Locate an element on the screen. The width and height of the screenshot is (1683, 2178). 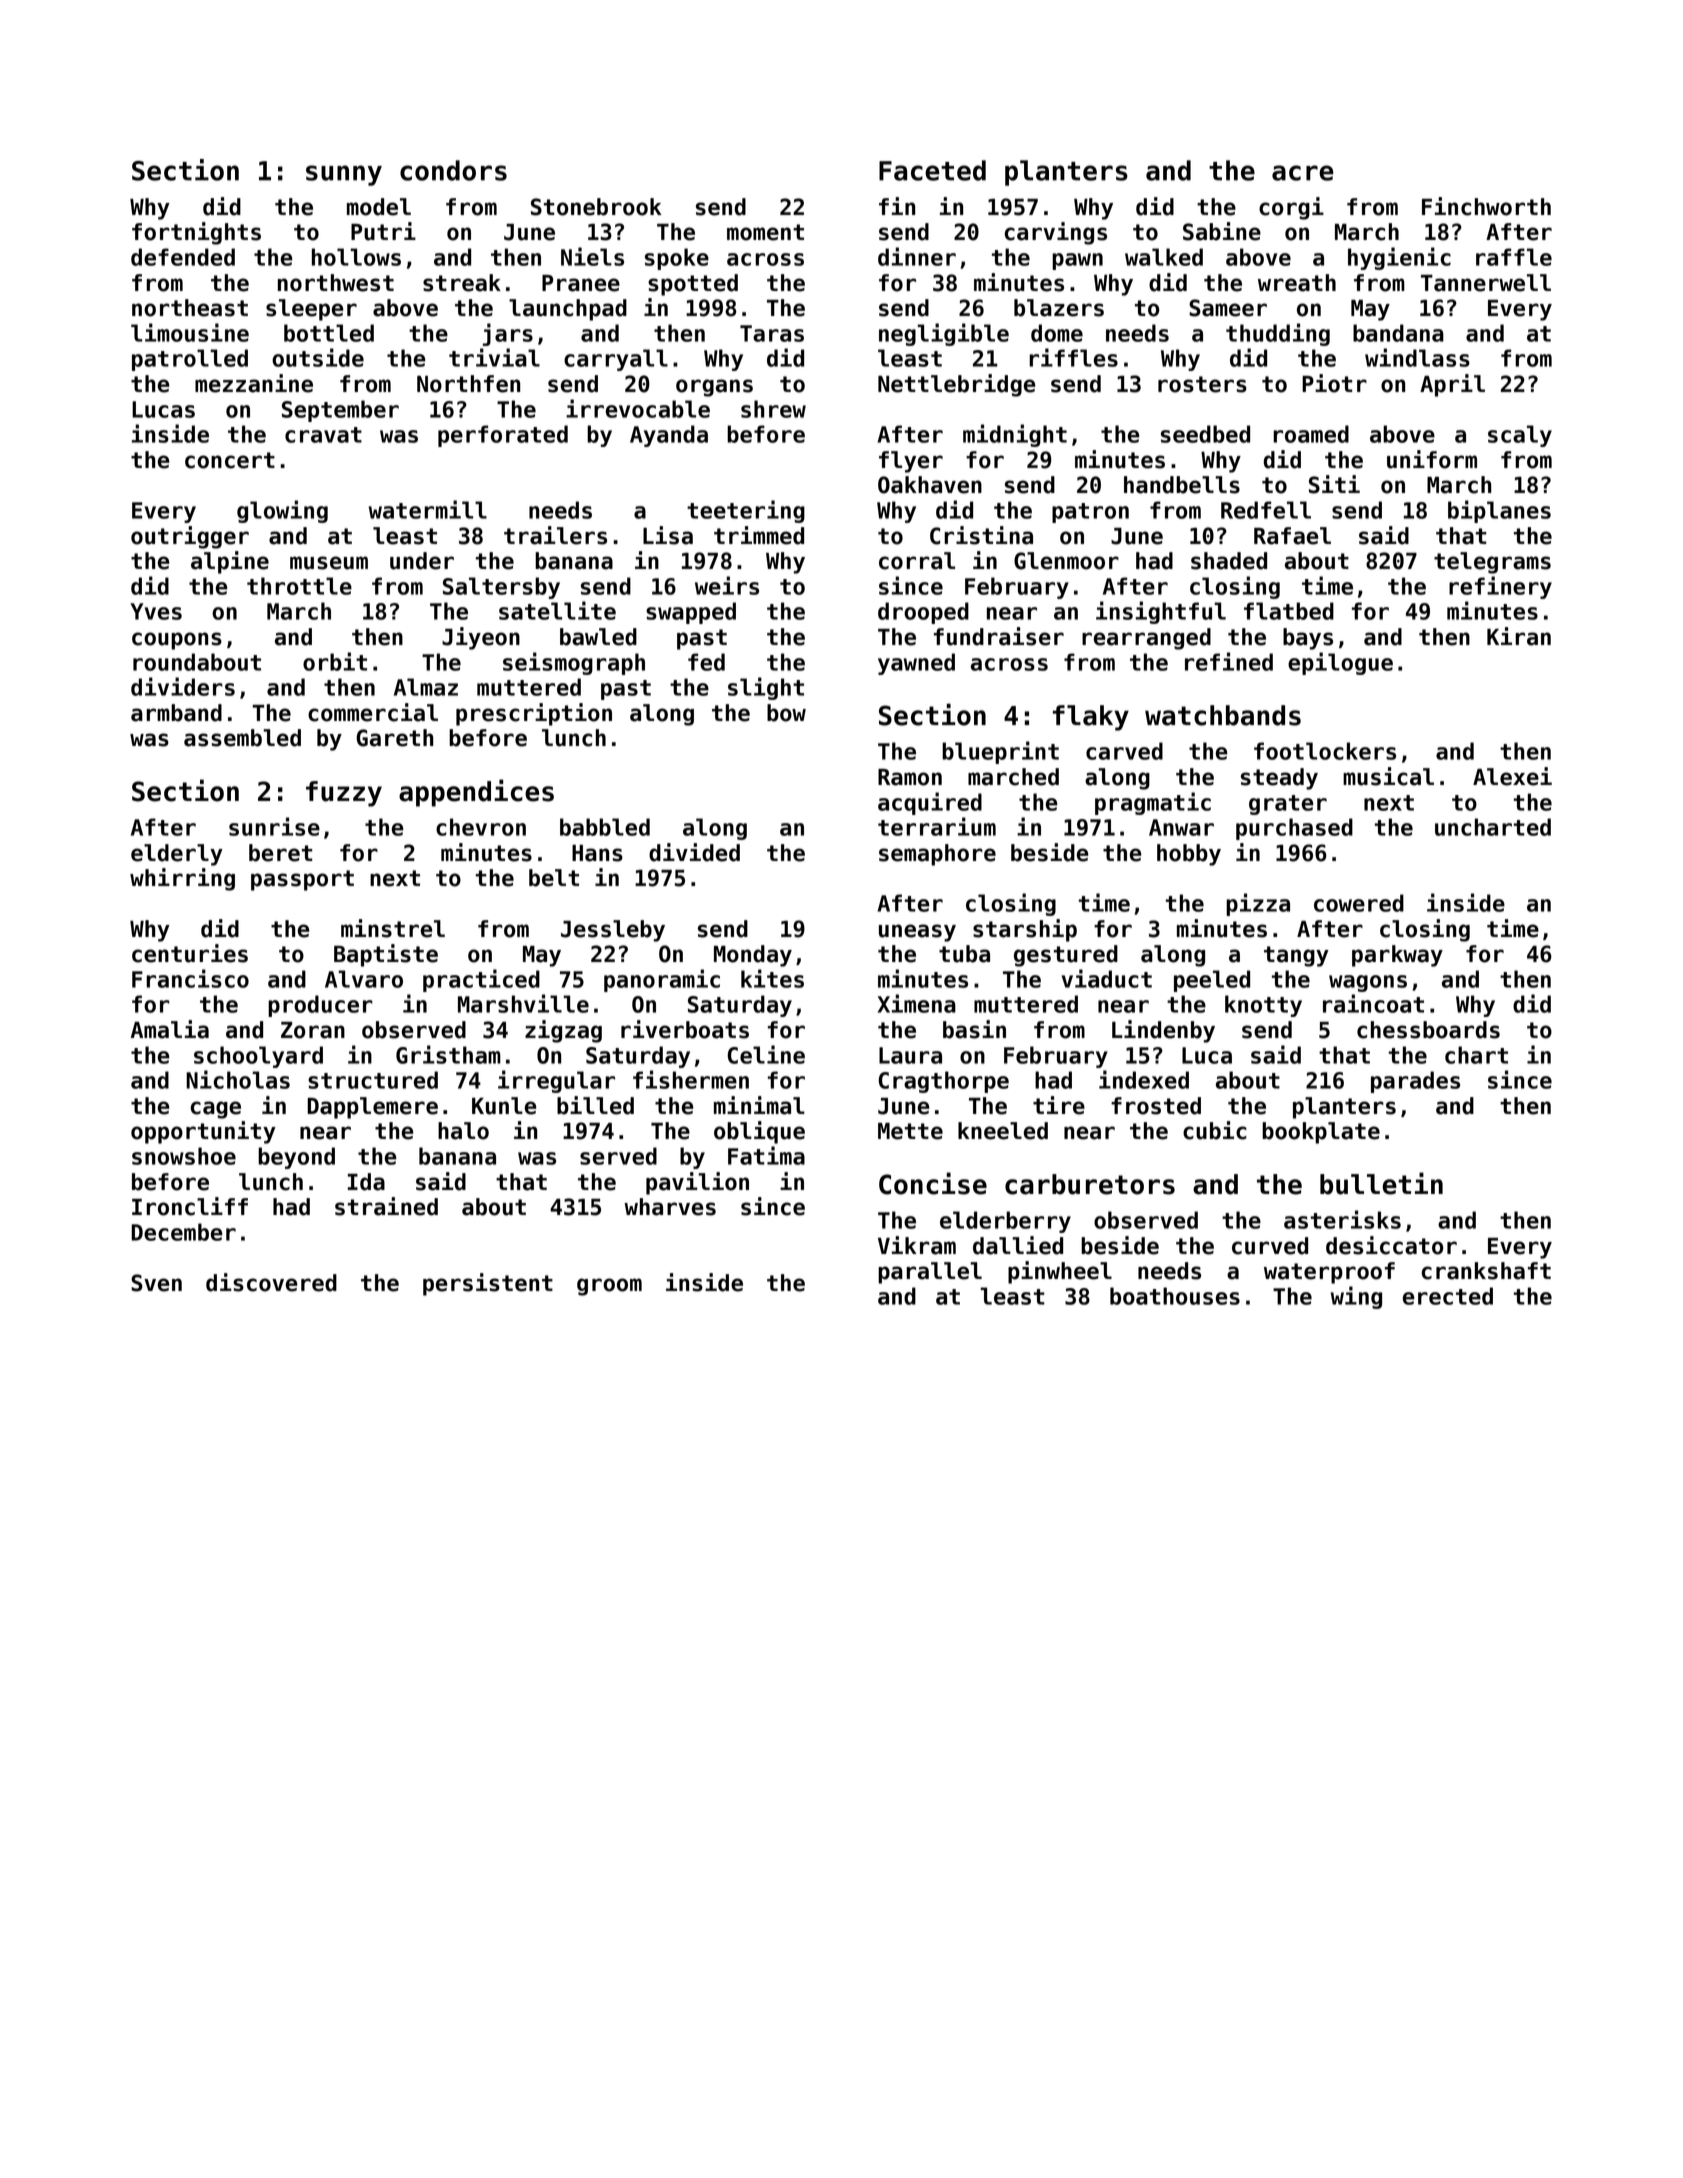
divided is located at coordinates (694, 852).
